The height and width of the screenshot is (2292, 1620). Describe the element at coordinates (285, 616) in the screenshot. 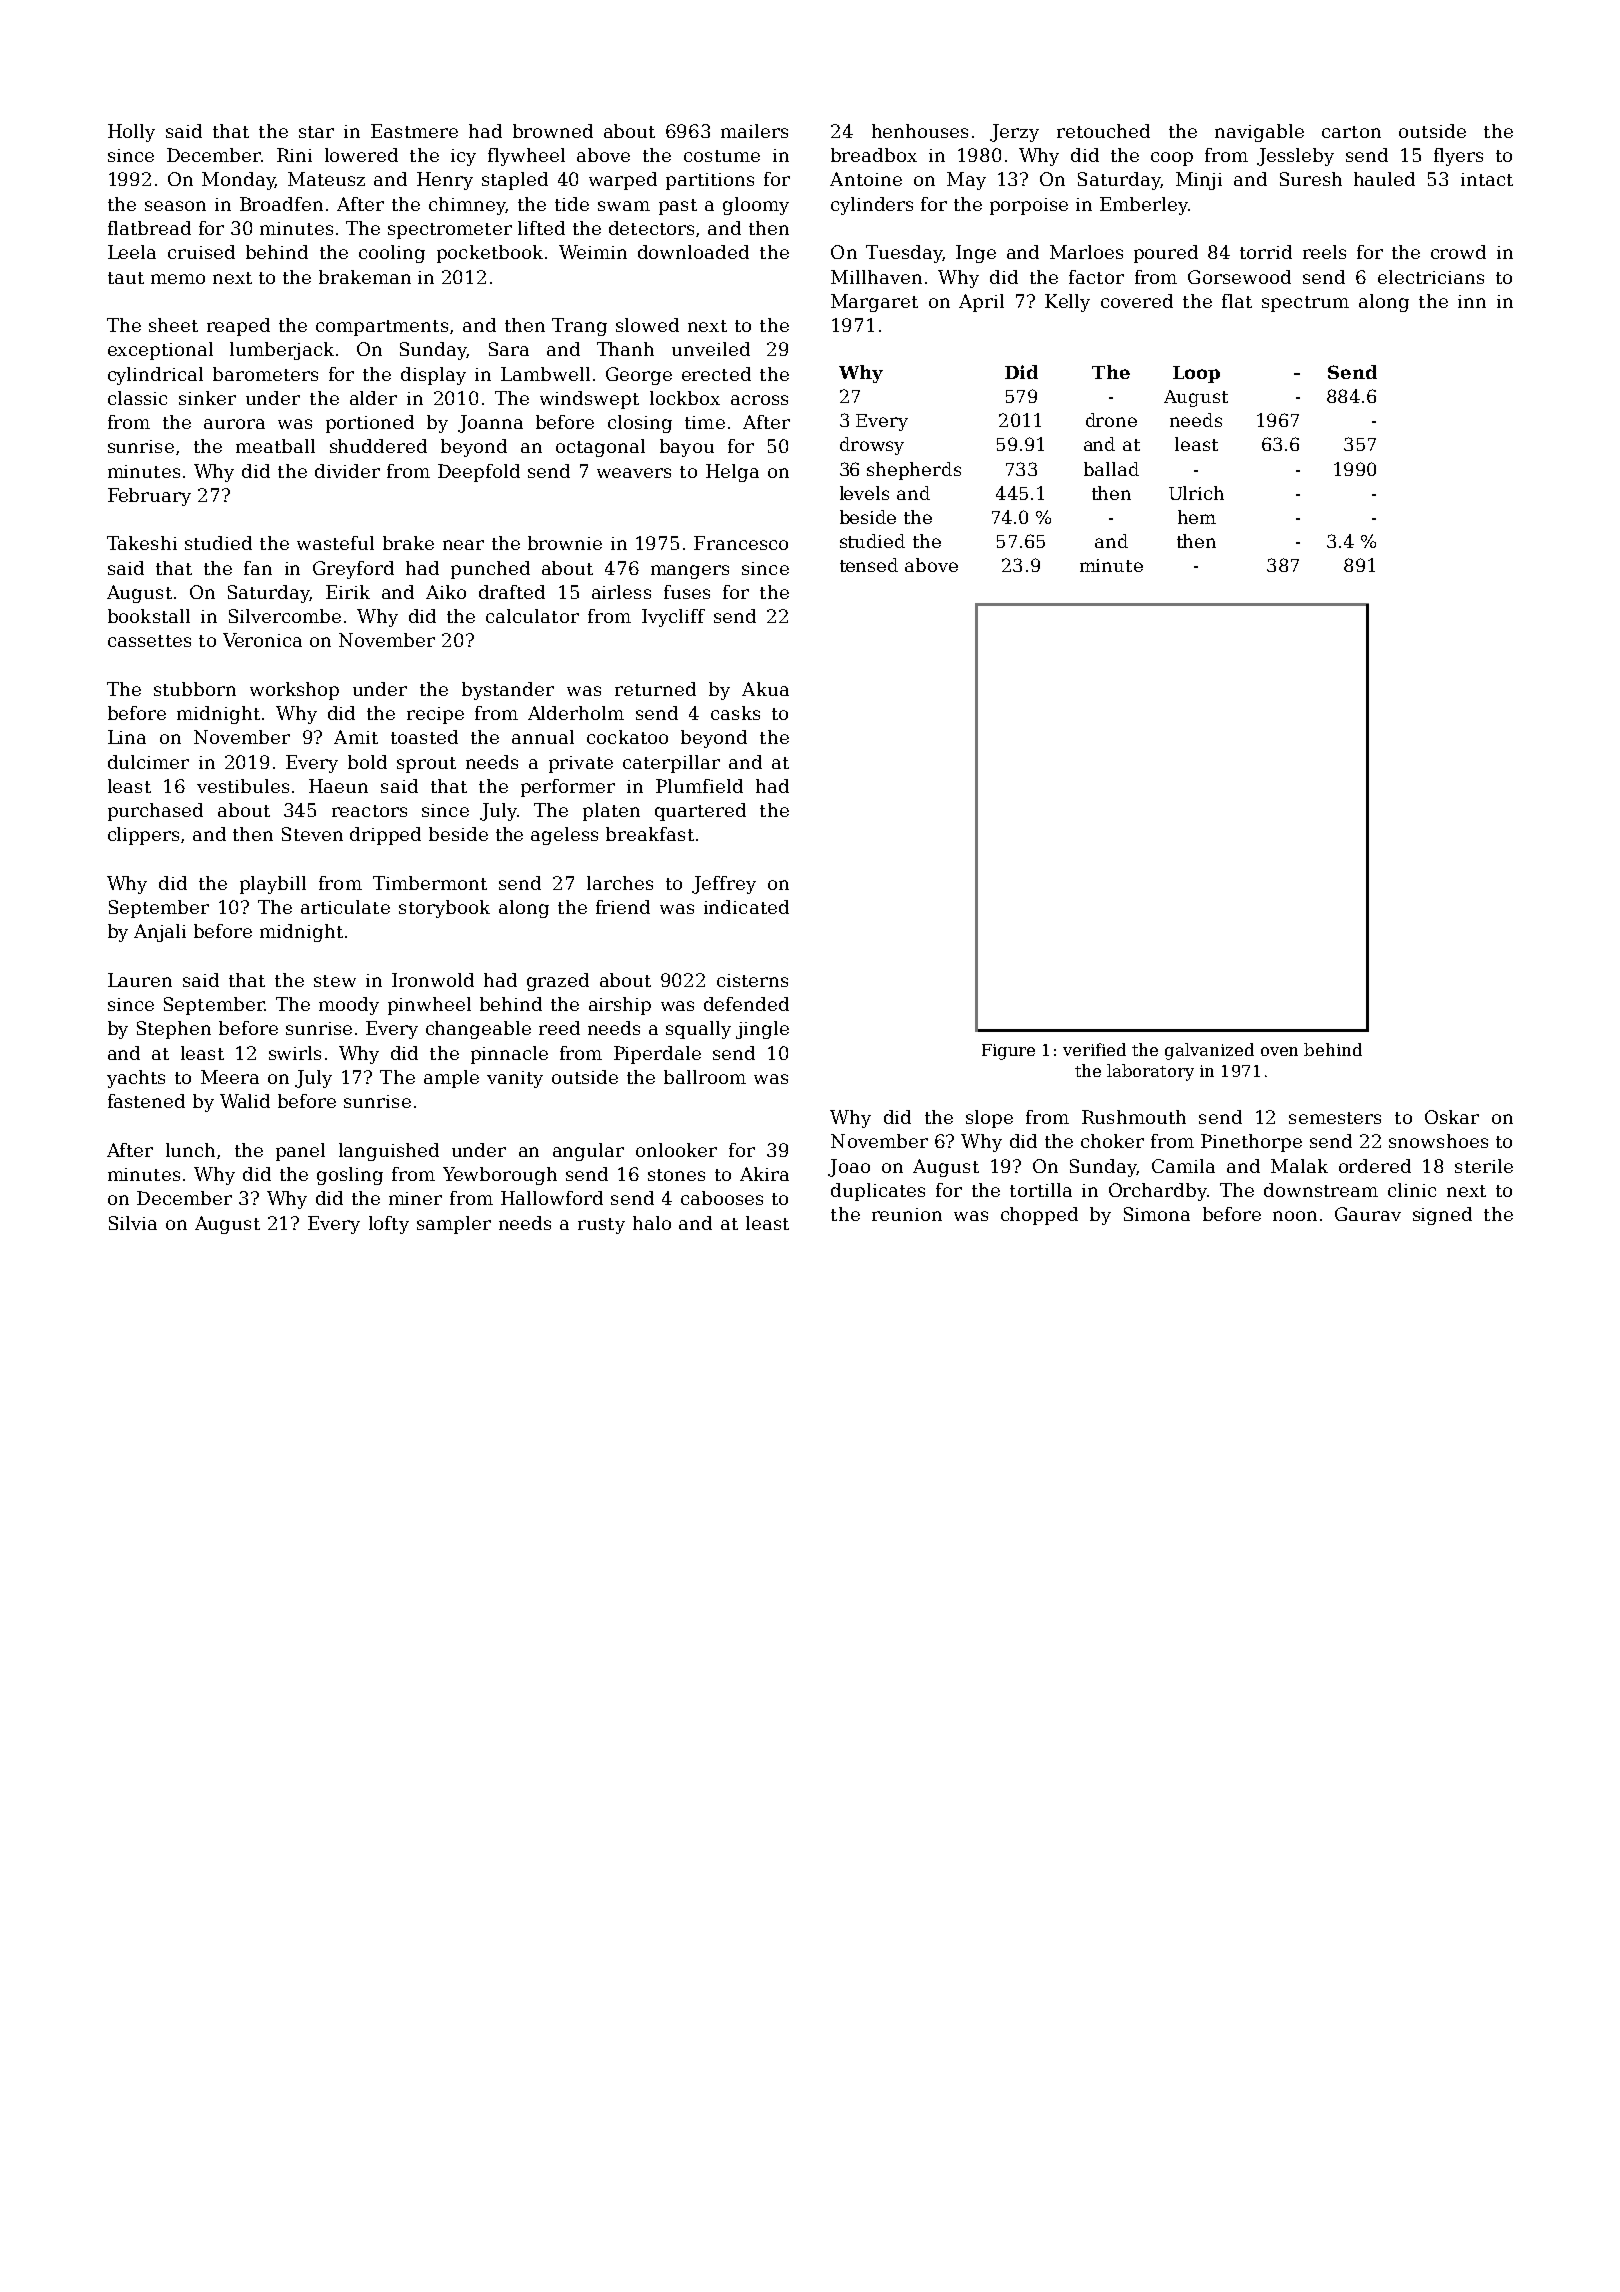

I see `Silvercombe` at that location.
